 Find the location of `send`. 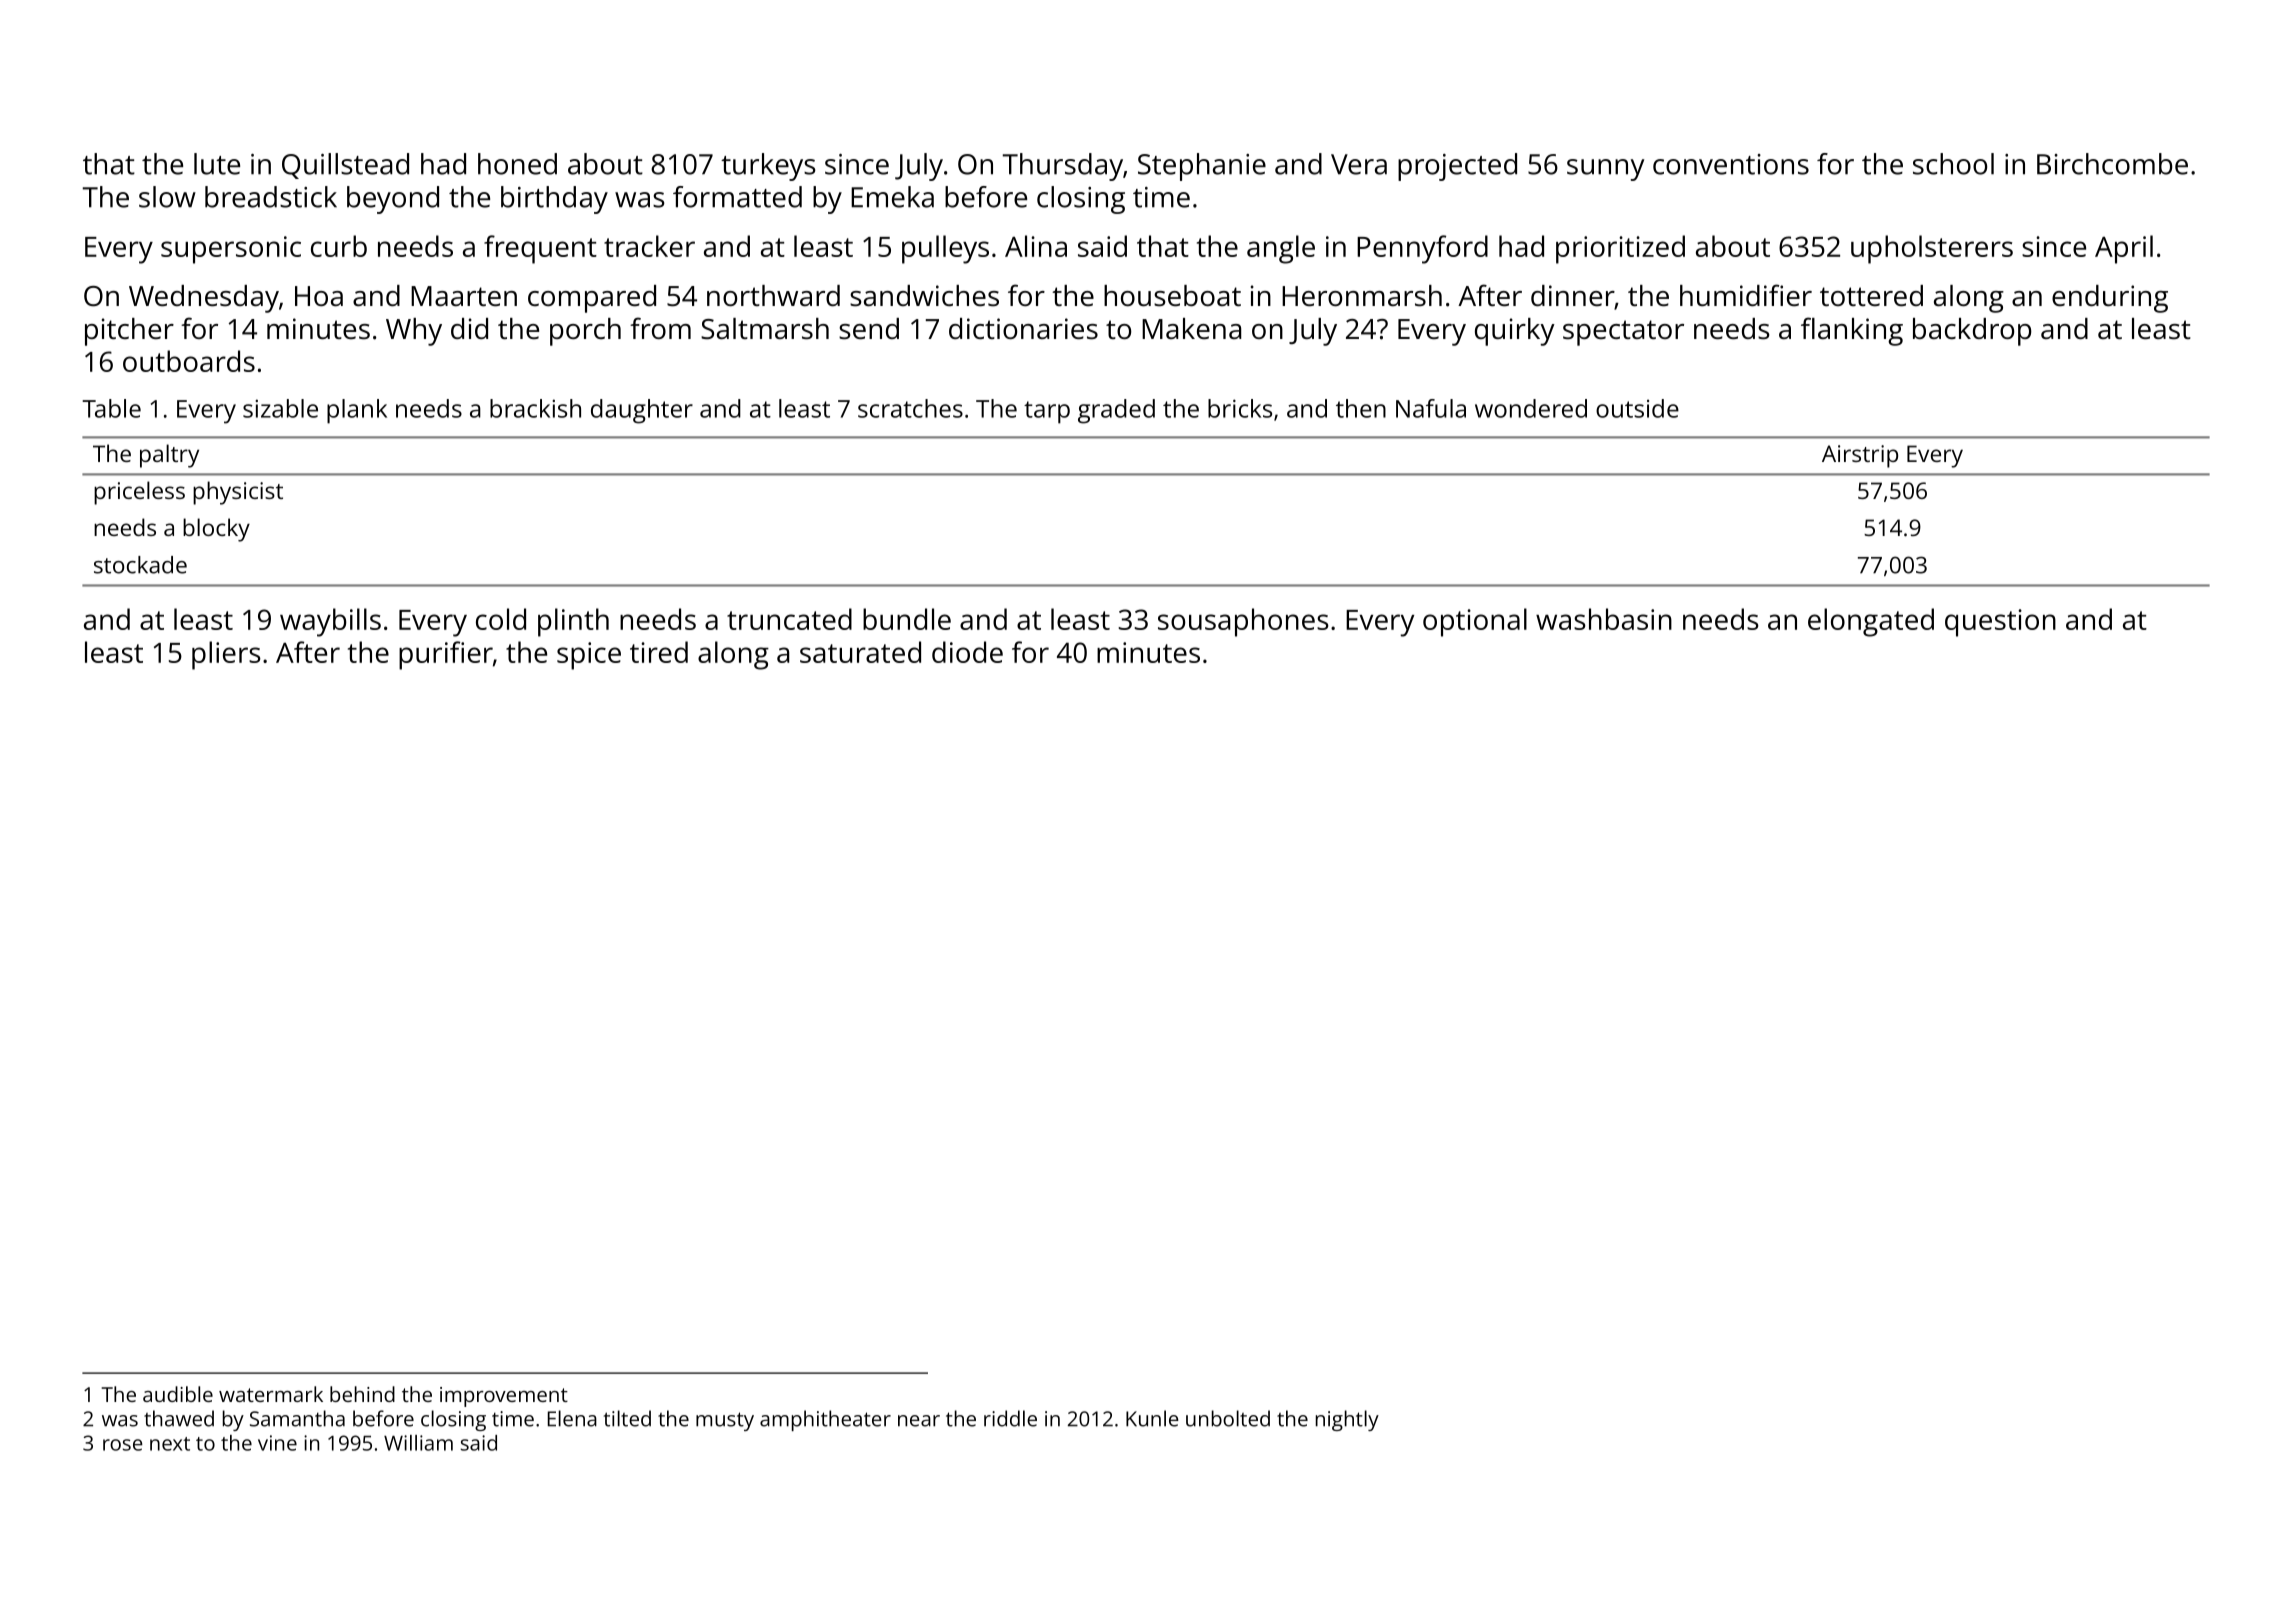

send is located at coordinates (869, 329).
